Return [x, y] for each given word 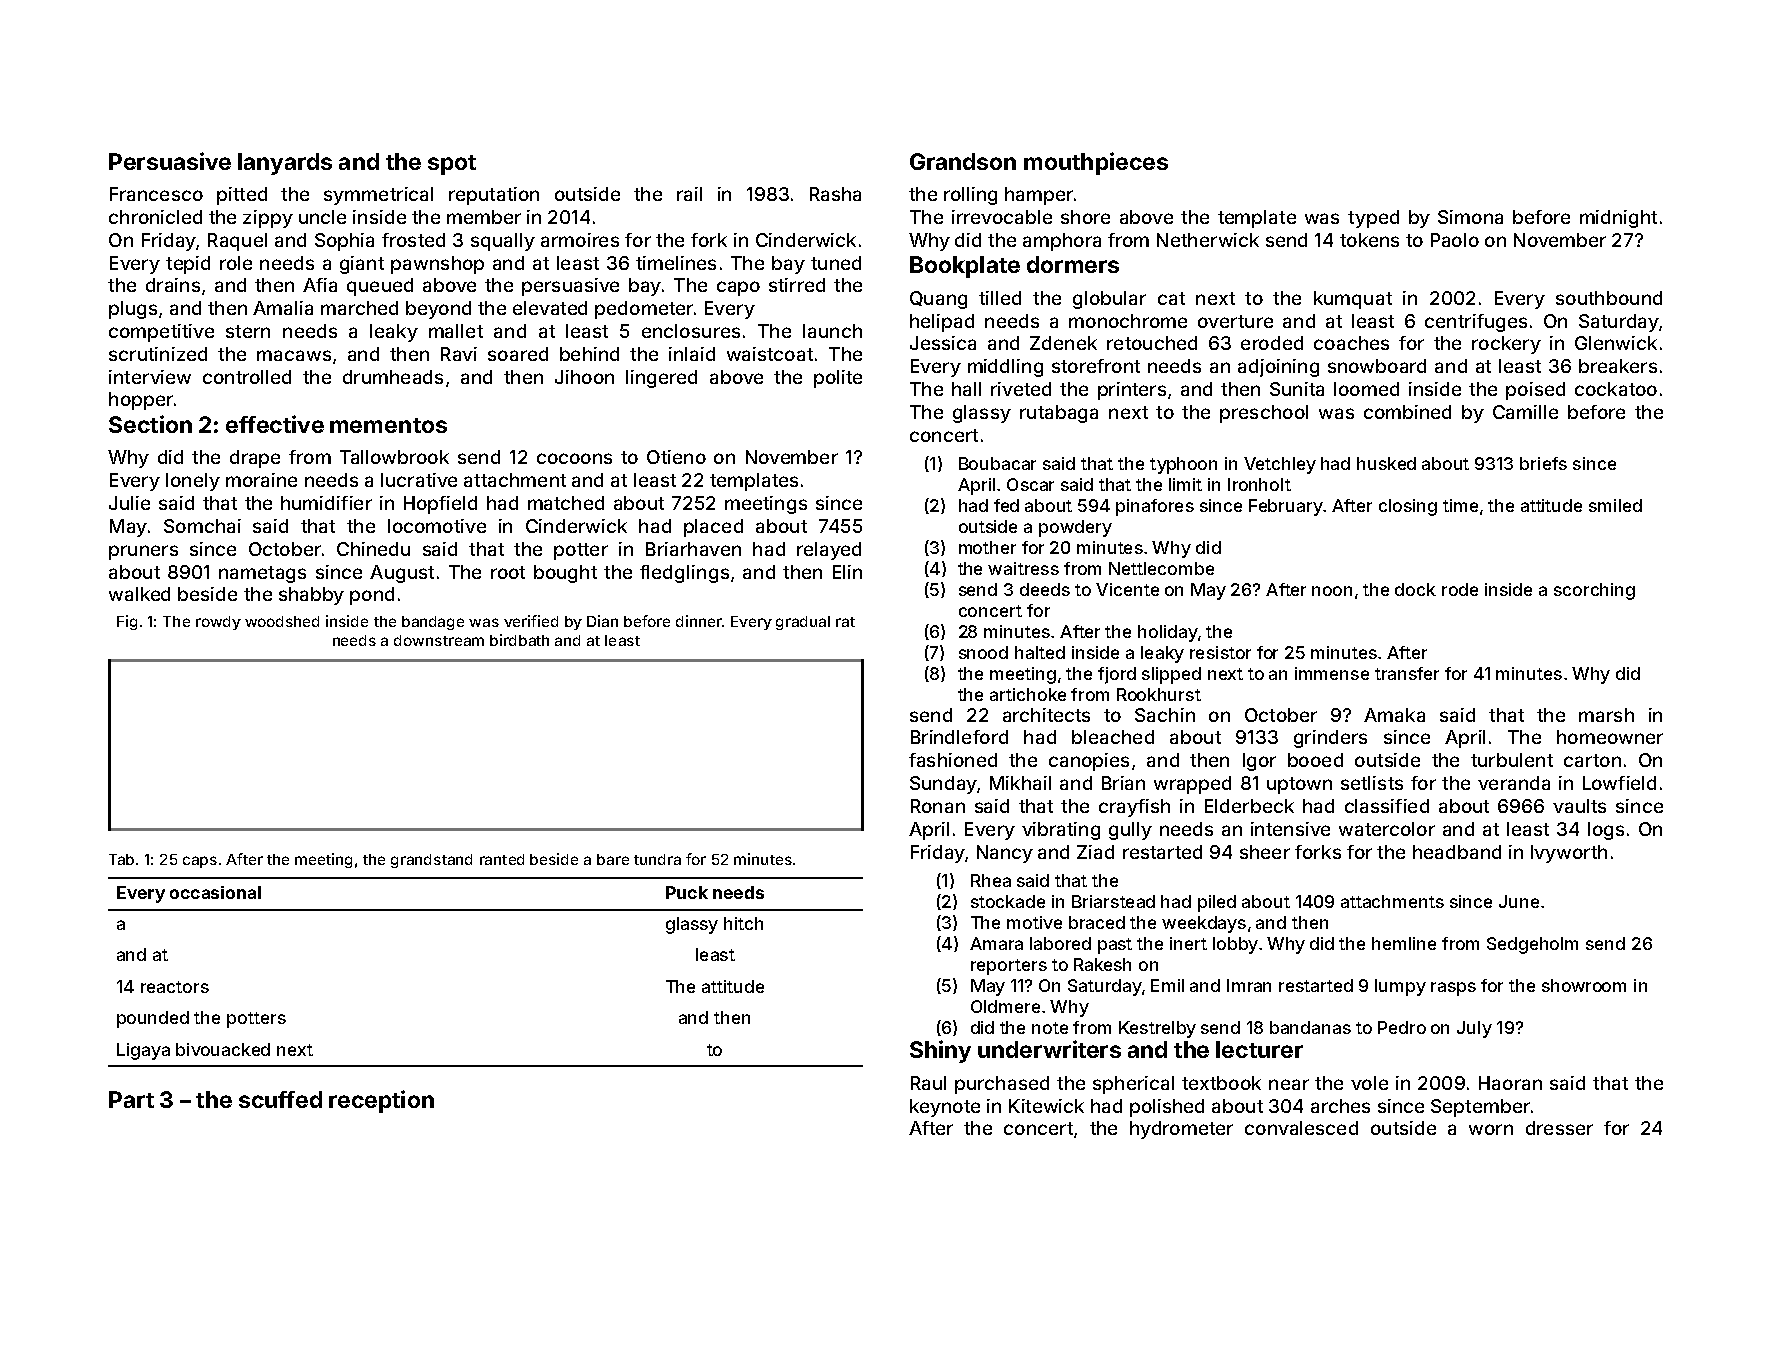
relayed [829, 551]
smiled [1615, 505]
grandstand [431, 861]
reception [381, 1101]
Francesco [156, 194]
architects [1046, 715]
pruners [143, 552]
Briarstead [1113, 901]
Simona [1470, 217]
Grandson [963, 161]
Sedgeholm [1532, 945]
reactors [175, 987]
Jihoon [584, 377]
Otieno [676, 457]
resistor [1220, 652]
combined [1407, 412]
